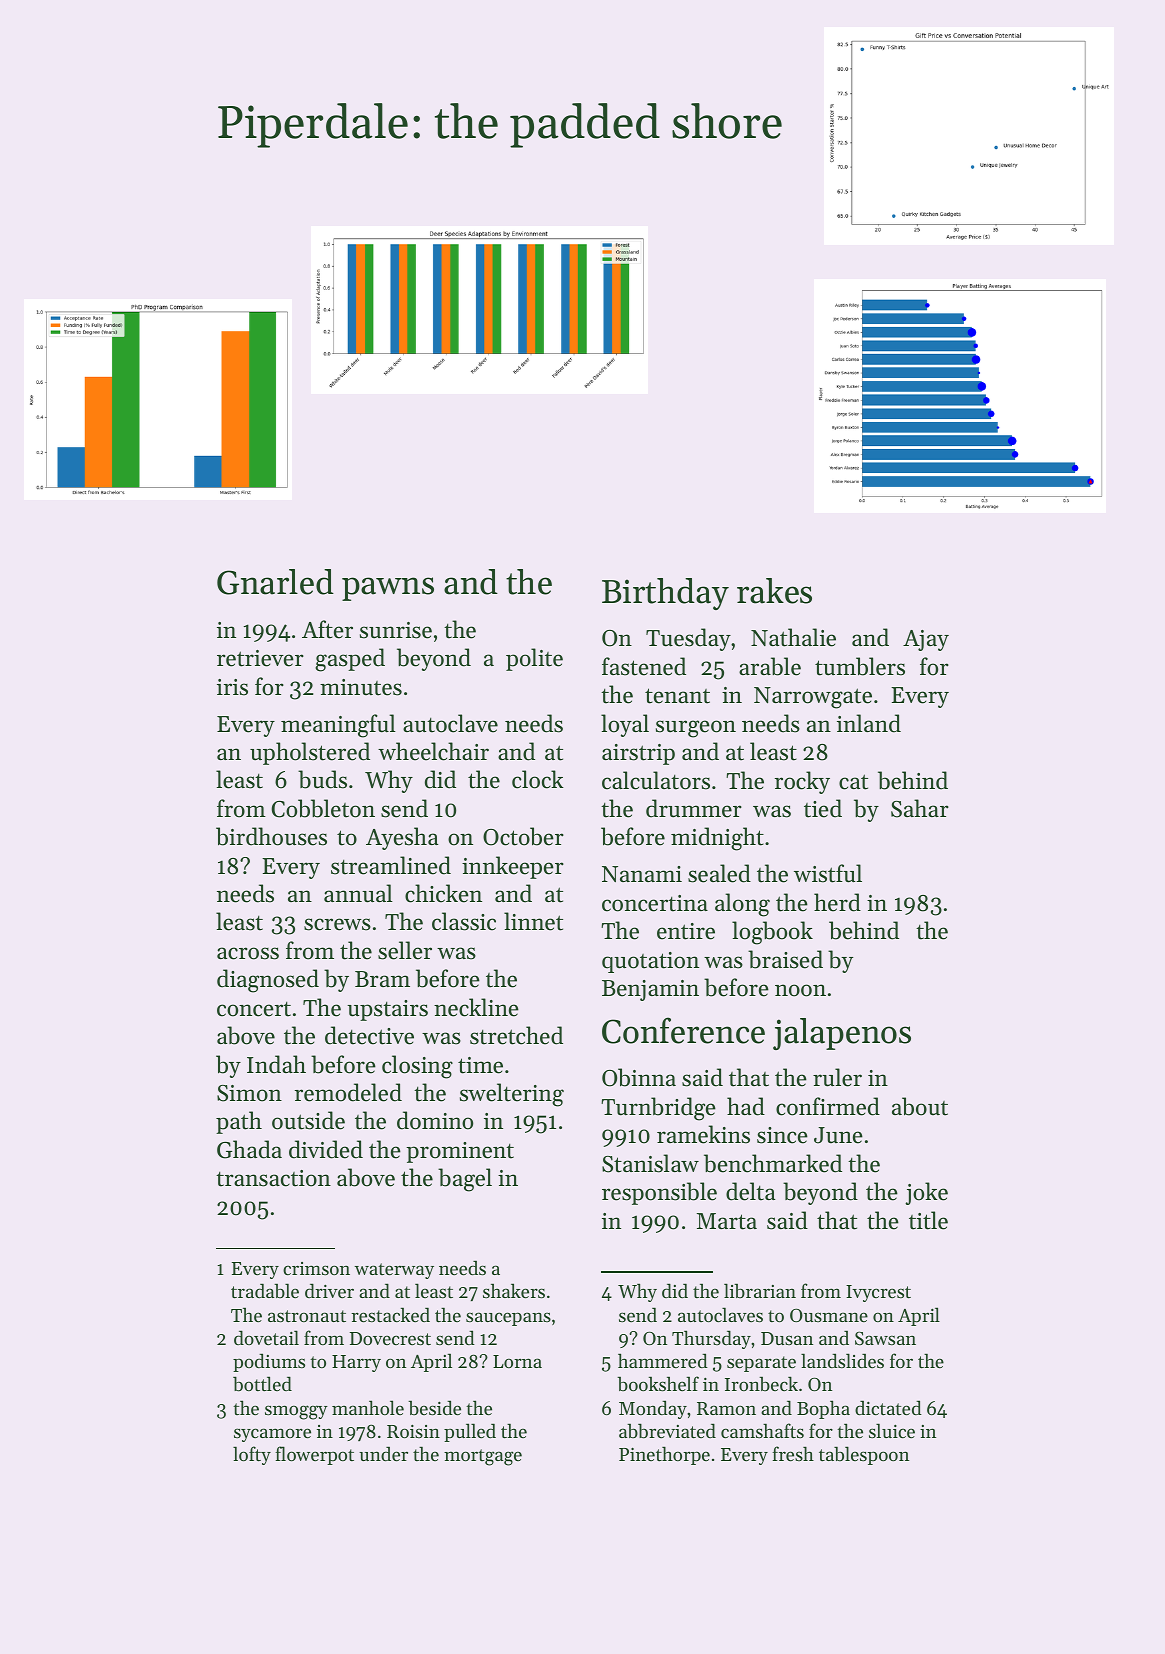 The height and width of the document is (1654, 1165). Describe the element at coordinates (774, 591) in the document. I see `rakes` at that location.
